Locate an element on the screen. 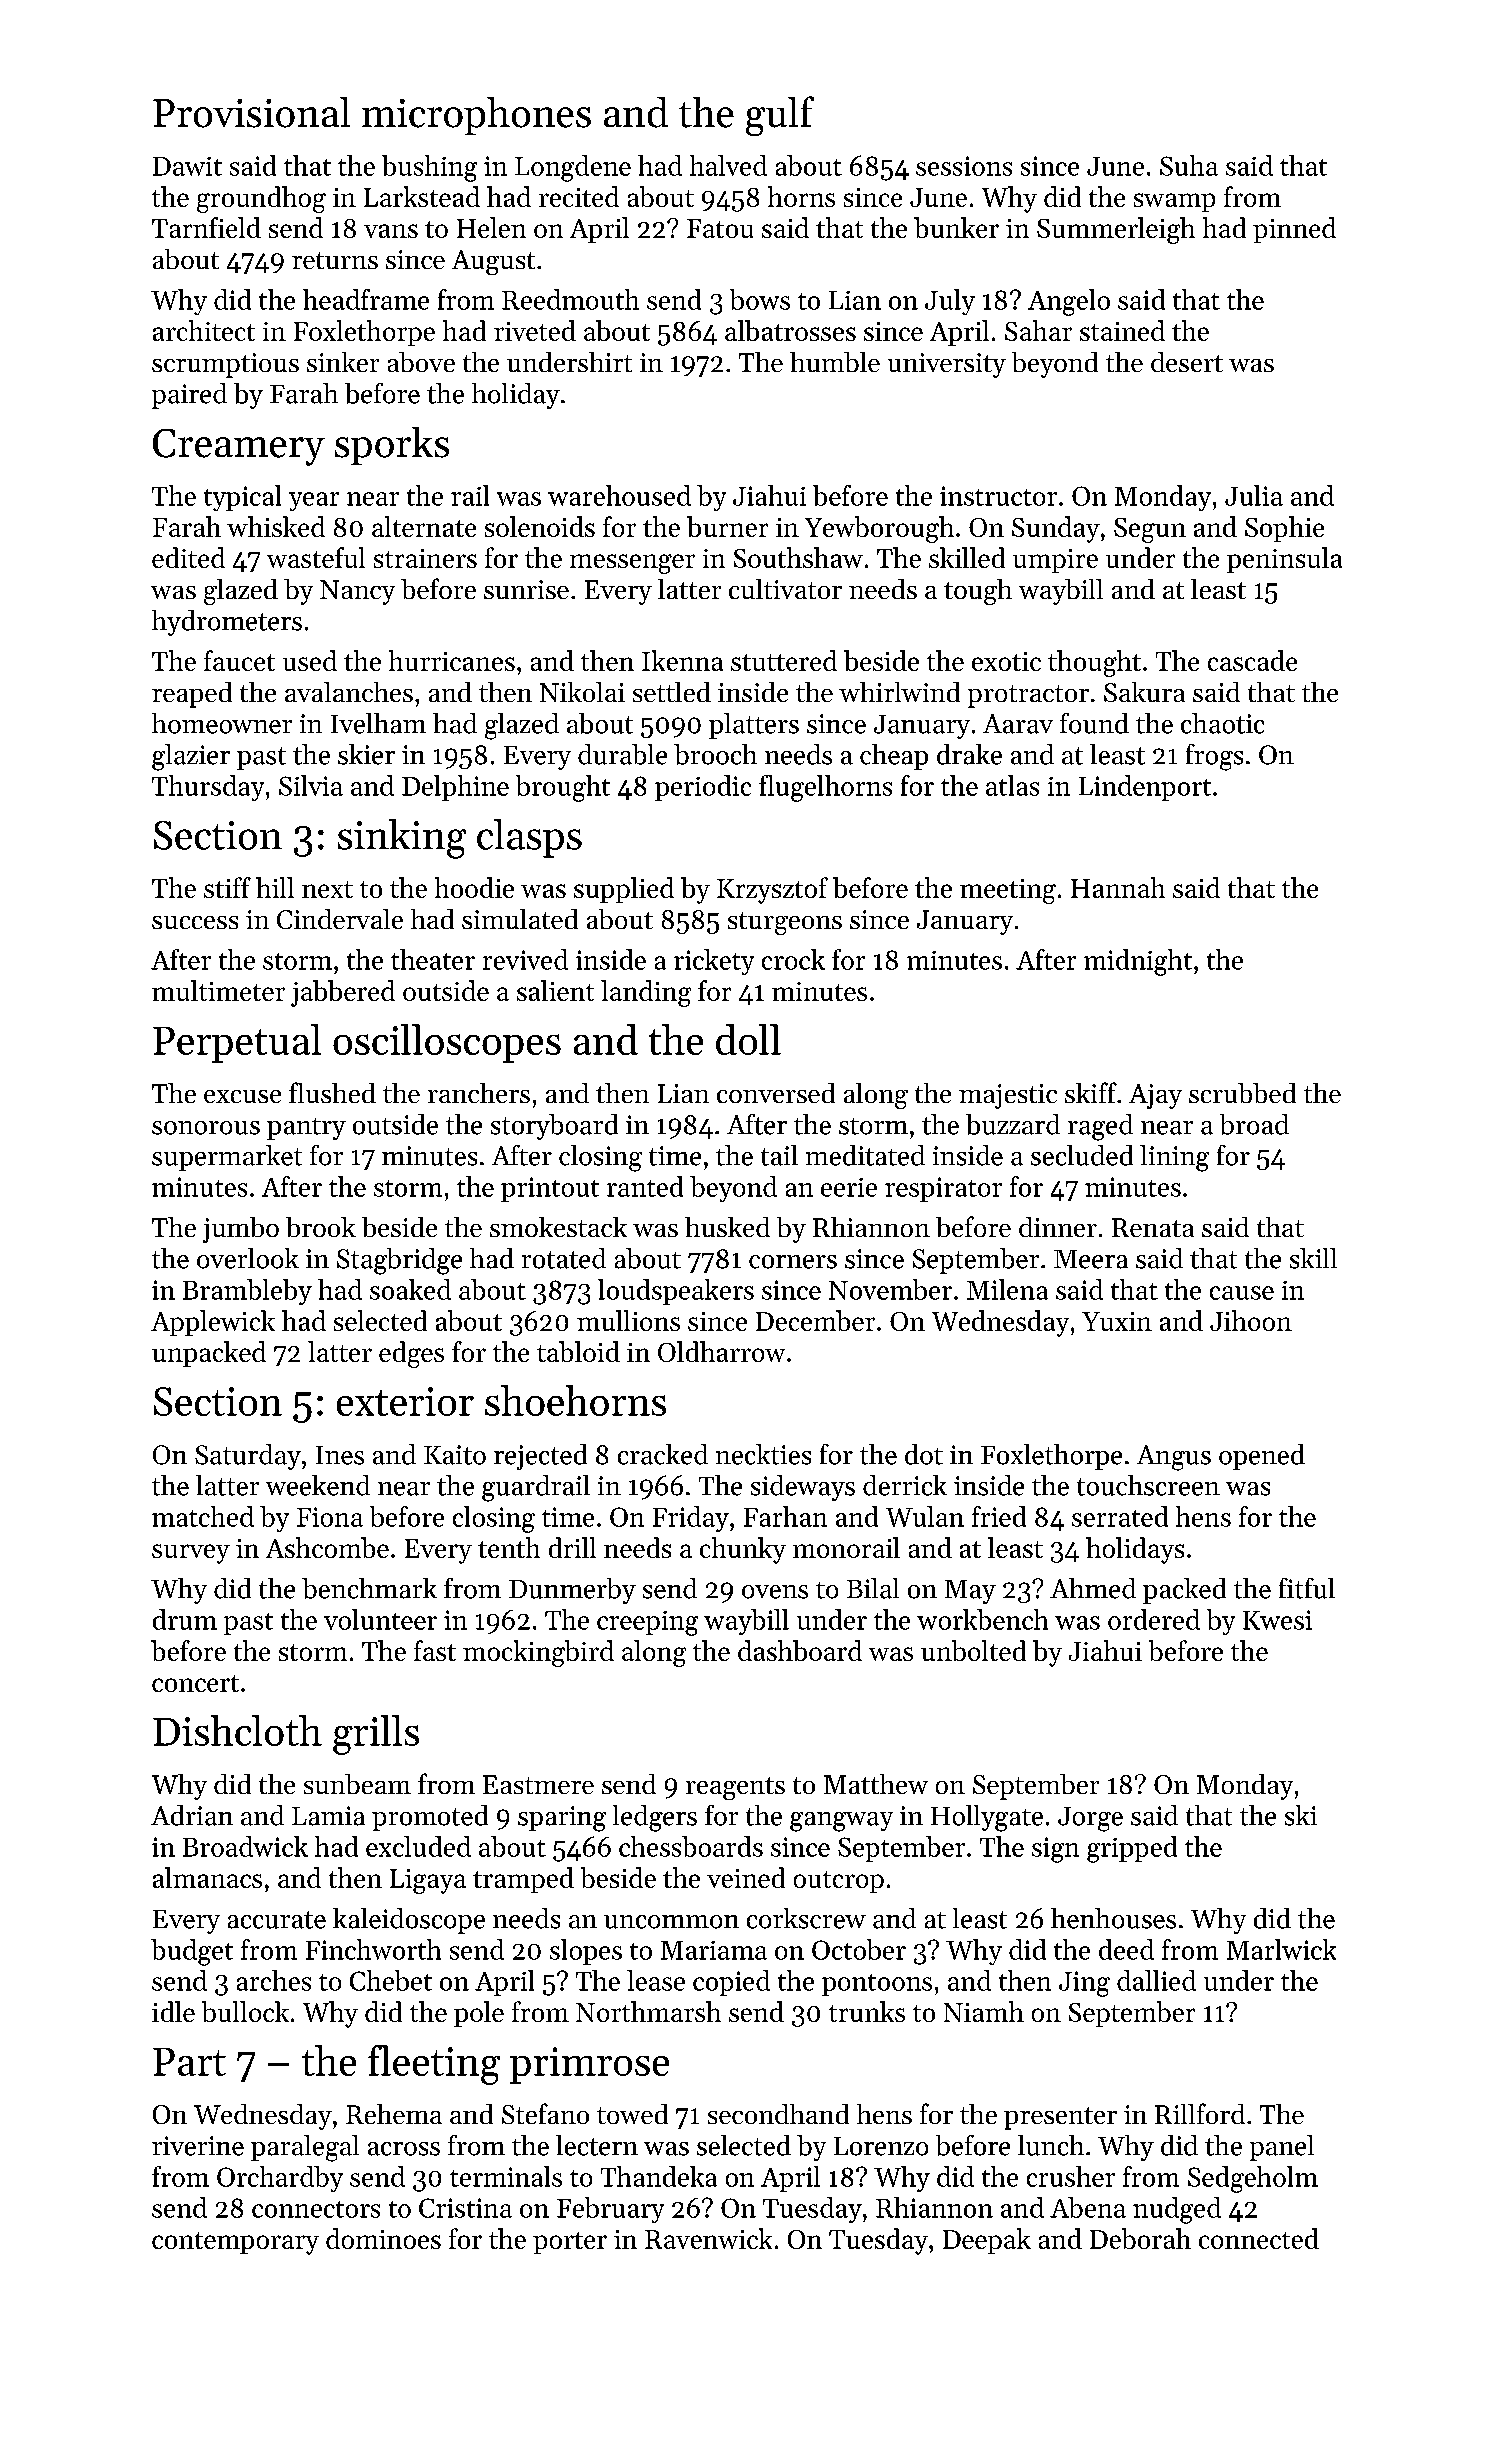 The width and height of the screenshot is (1496, 2464). Meera is located at coordinates (1091, 1259).
